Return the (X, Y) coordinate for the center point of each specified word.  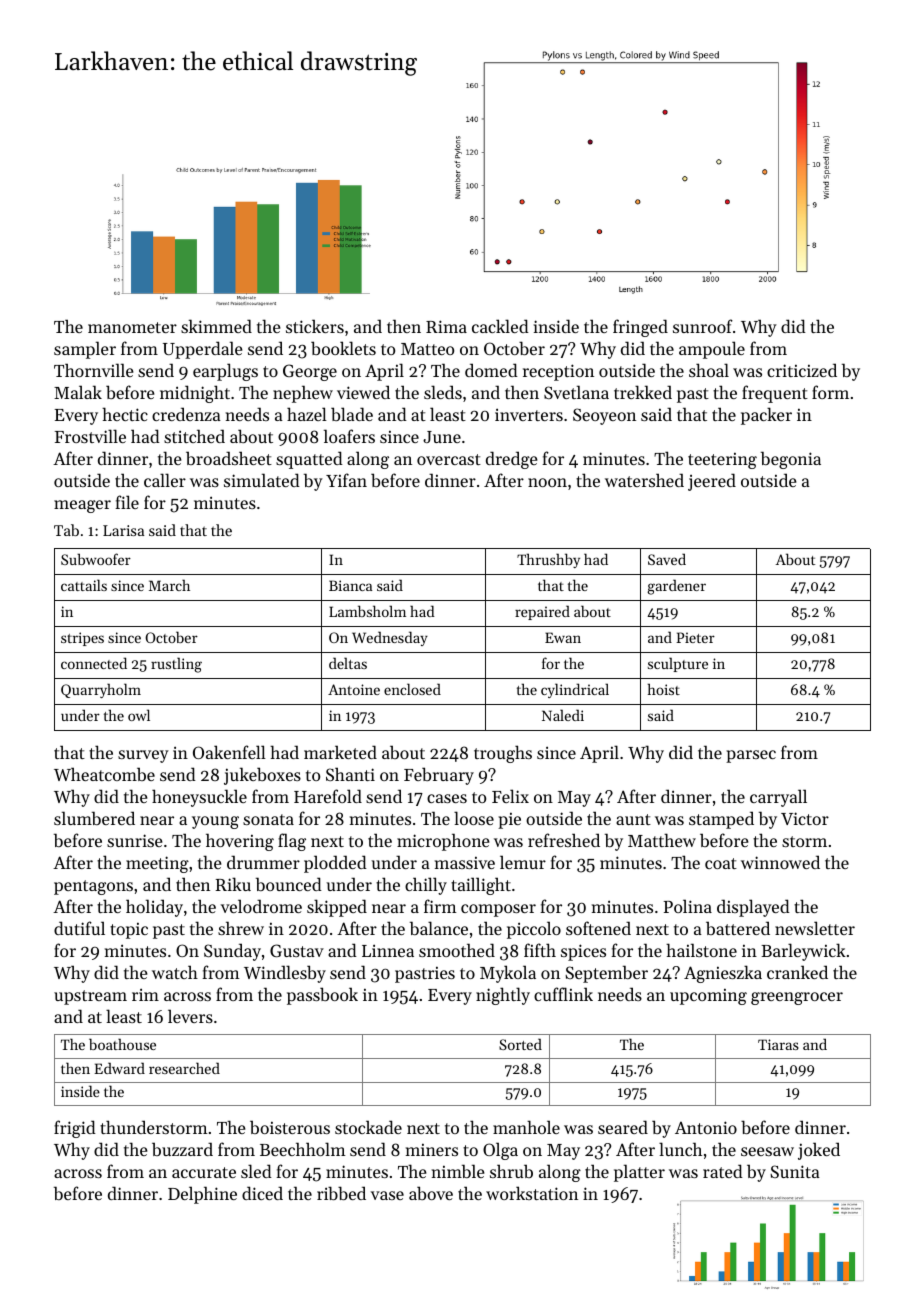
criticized (802, 370)
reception (558, 372)
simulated (262, 480)
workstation (532, 1193)
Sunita (795, 1171)
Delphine (202, 1195)
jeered (712, 482)
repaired (542, 612)
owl (139, 715)
